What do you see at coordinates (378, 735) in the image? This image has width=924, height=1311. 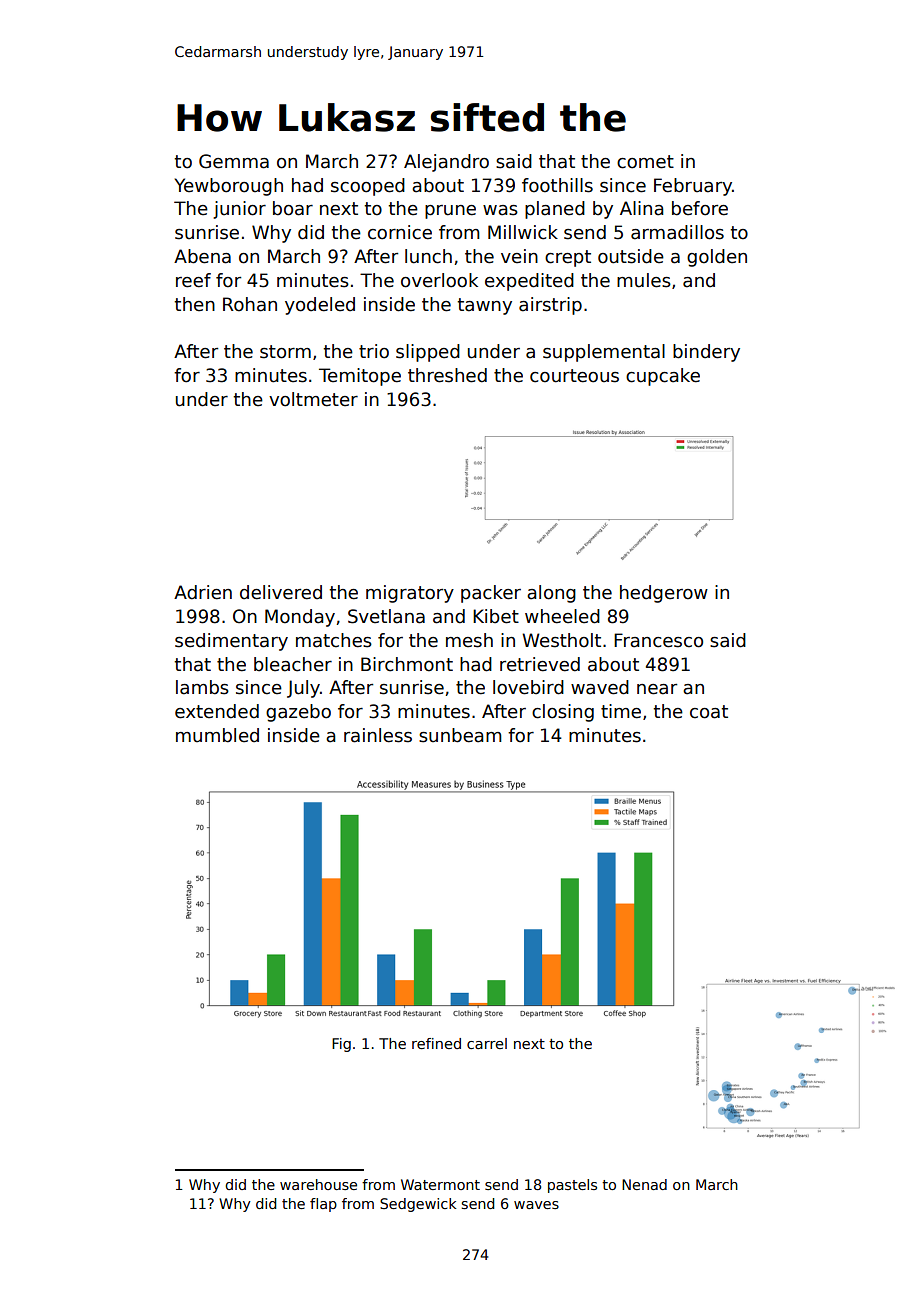 I see `rainless` at bounding box center [378, 735].
